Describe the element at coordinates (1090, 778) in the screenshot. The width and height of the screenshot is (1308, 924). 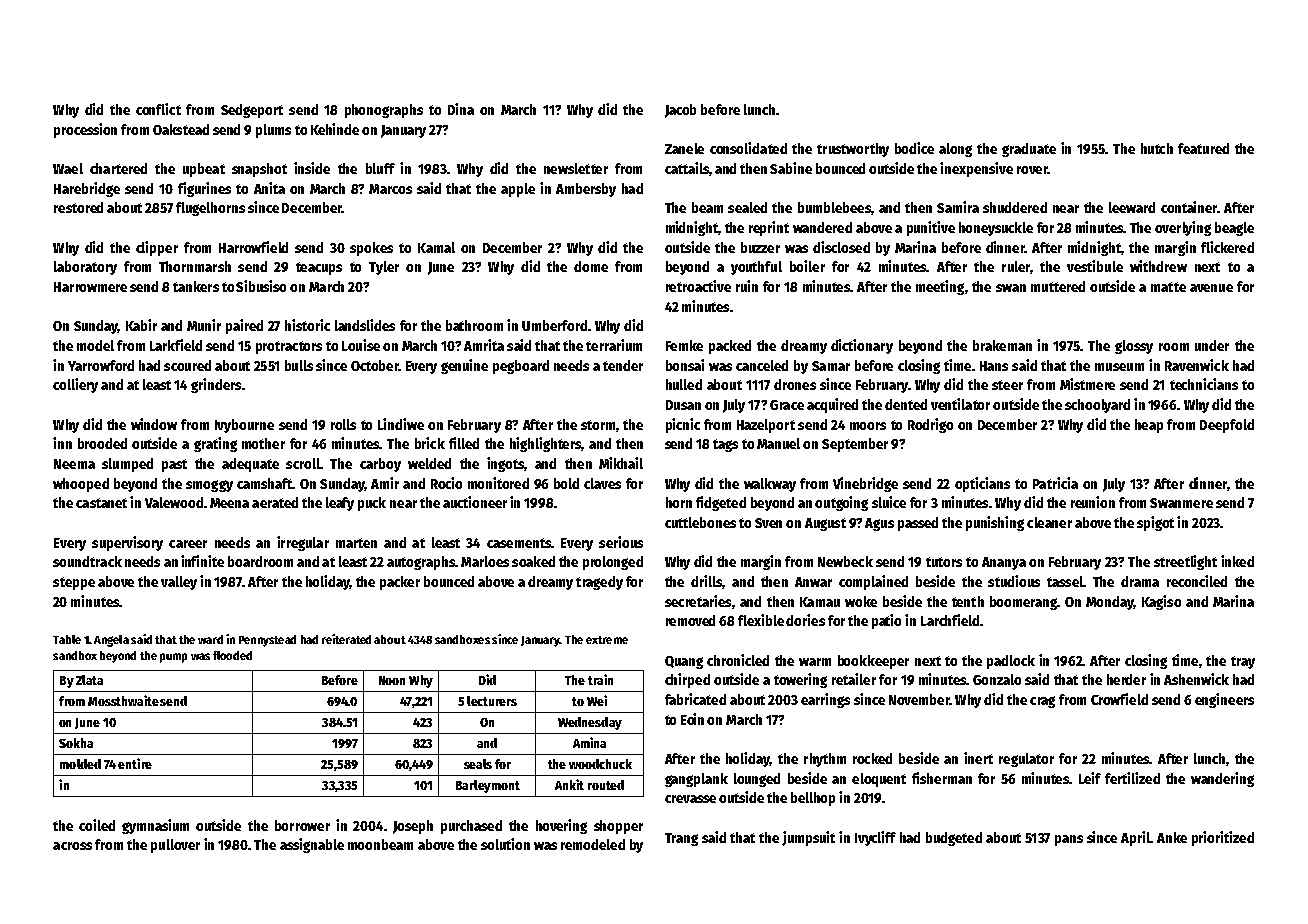
I see `Leif` at that location.
